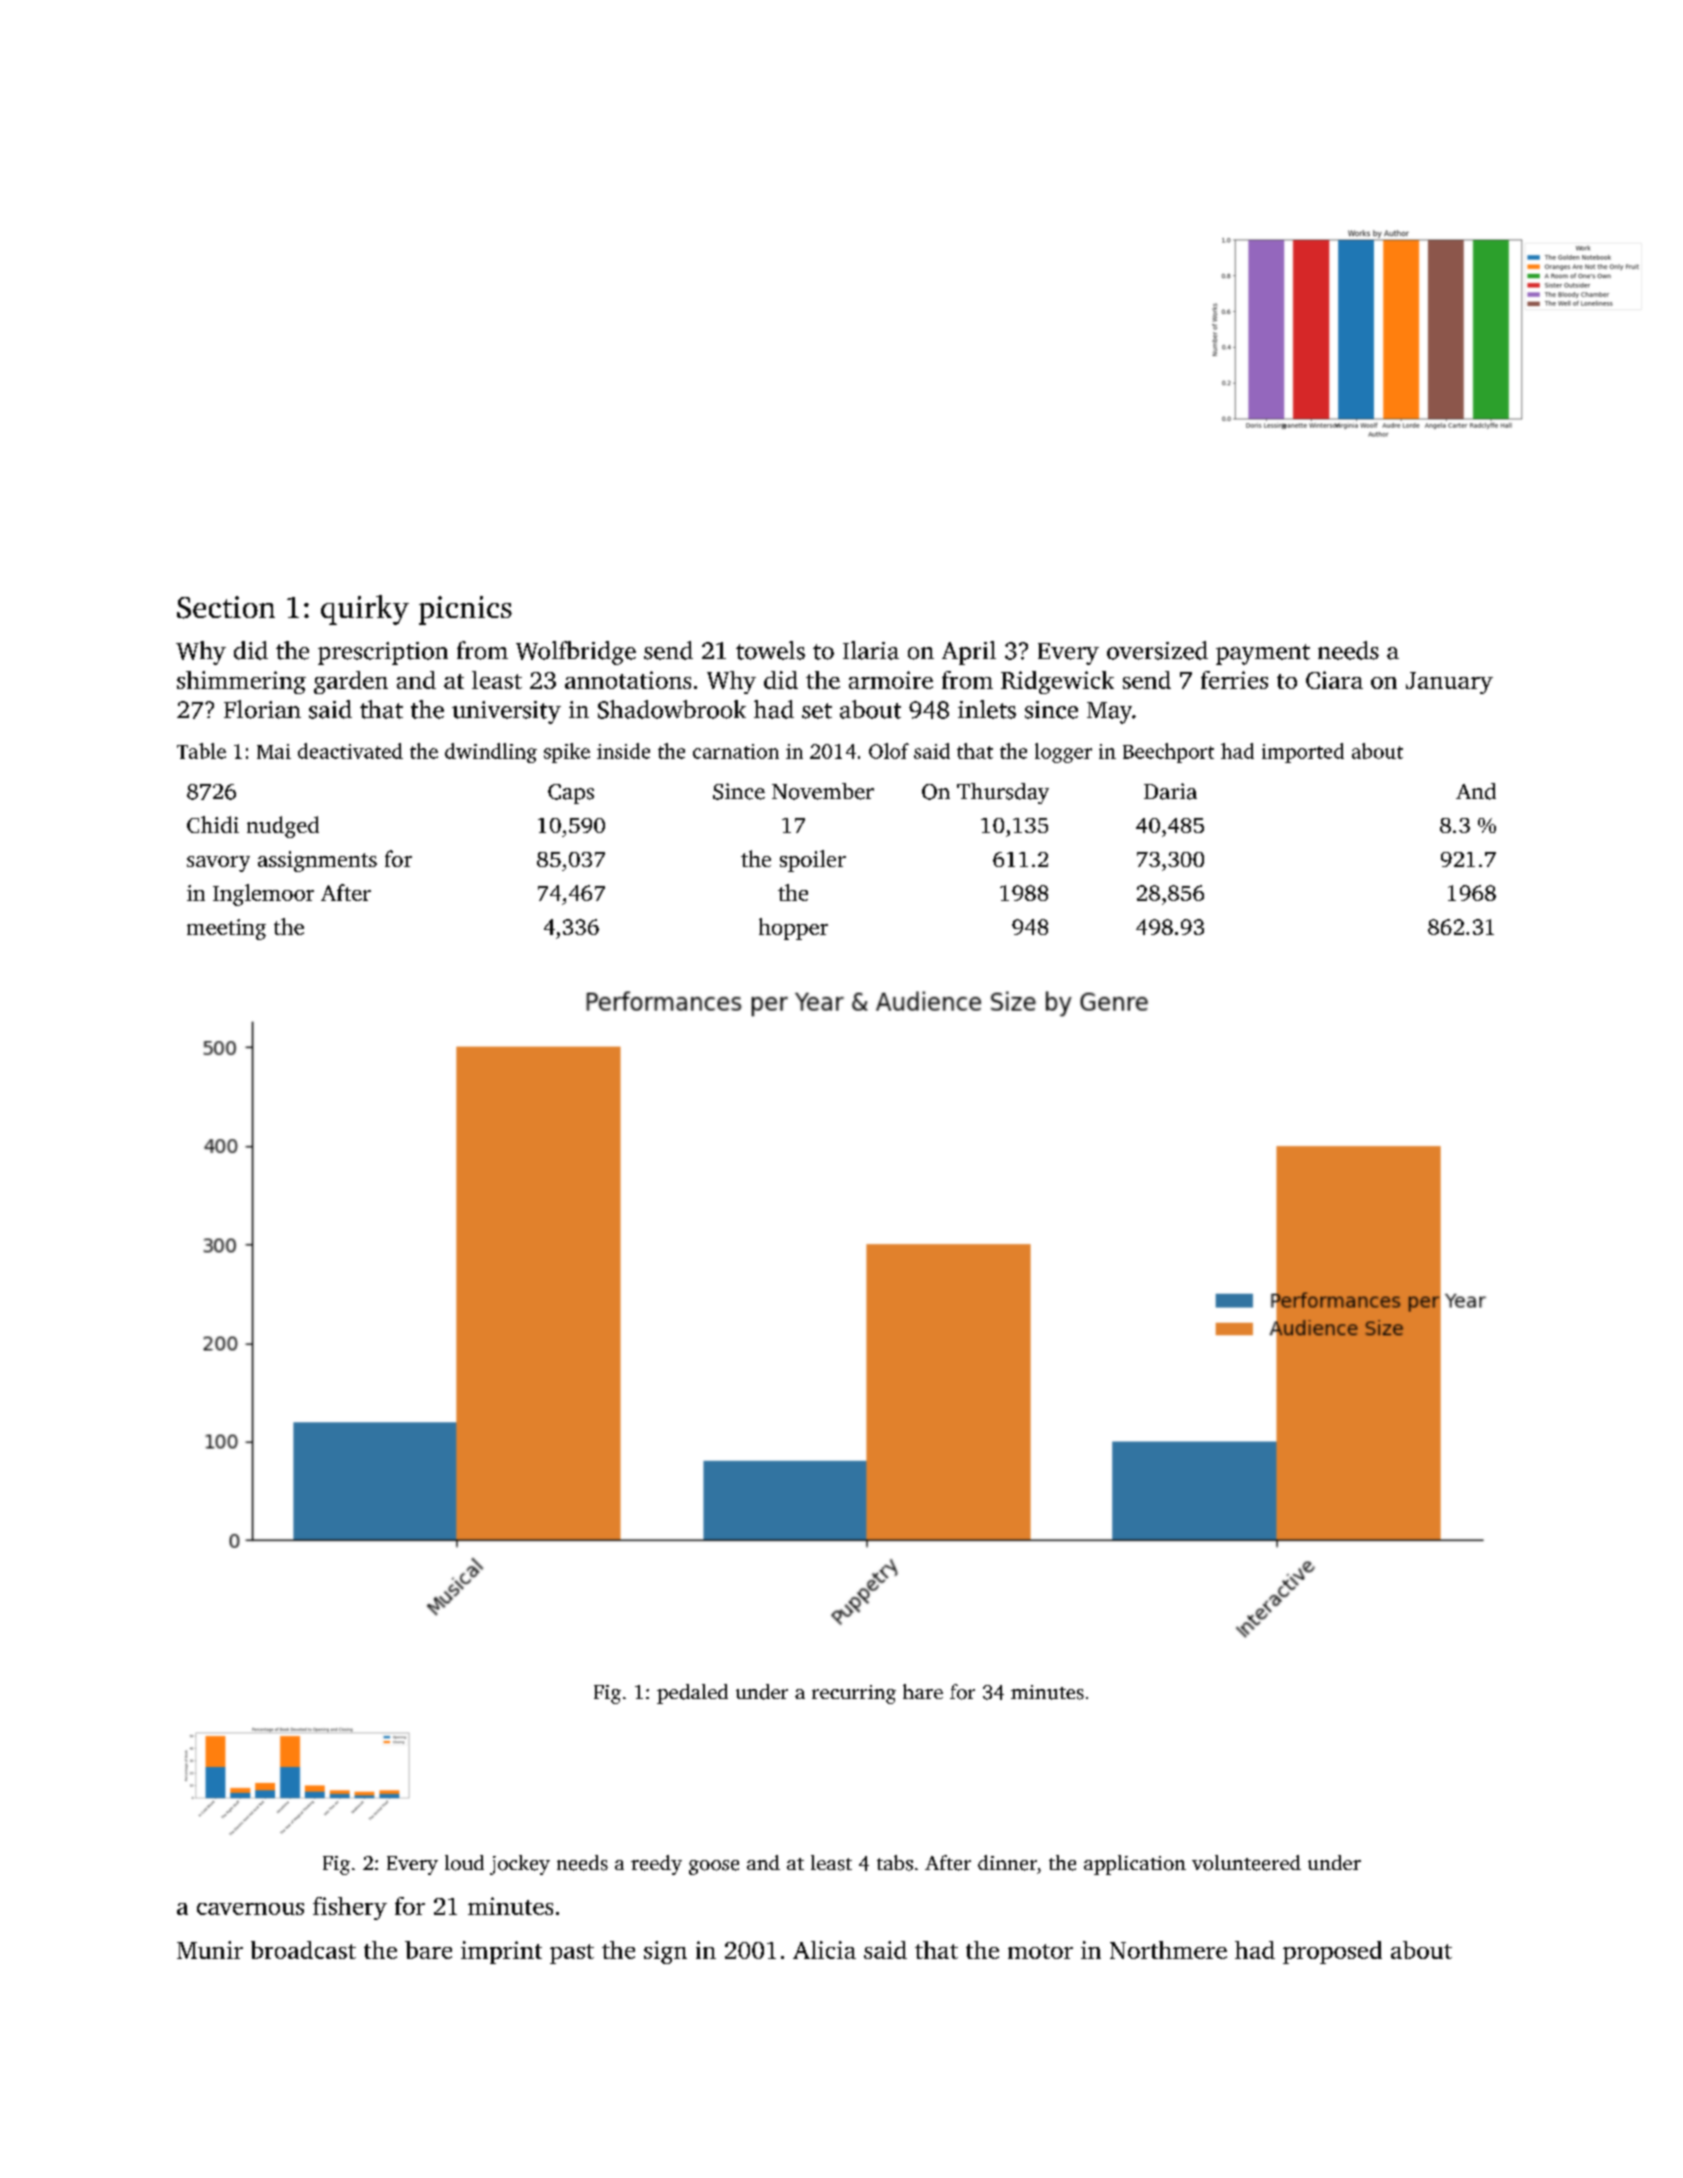 The height and width of the screenshot is (2178, 1683). I want to click on jockey, so click(520, 1865).
